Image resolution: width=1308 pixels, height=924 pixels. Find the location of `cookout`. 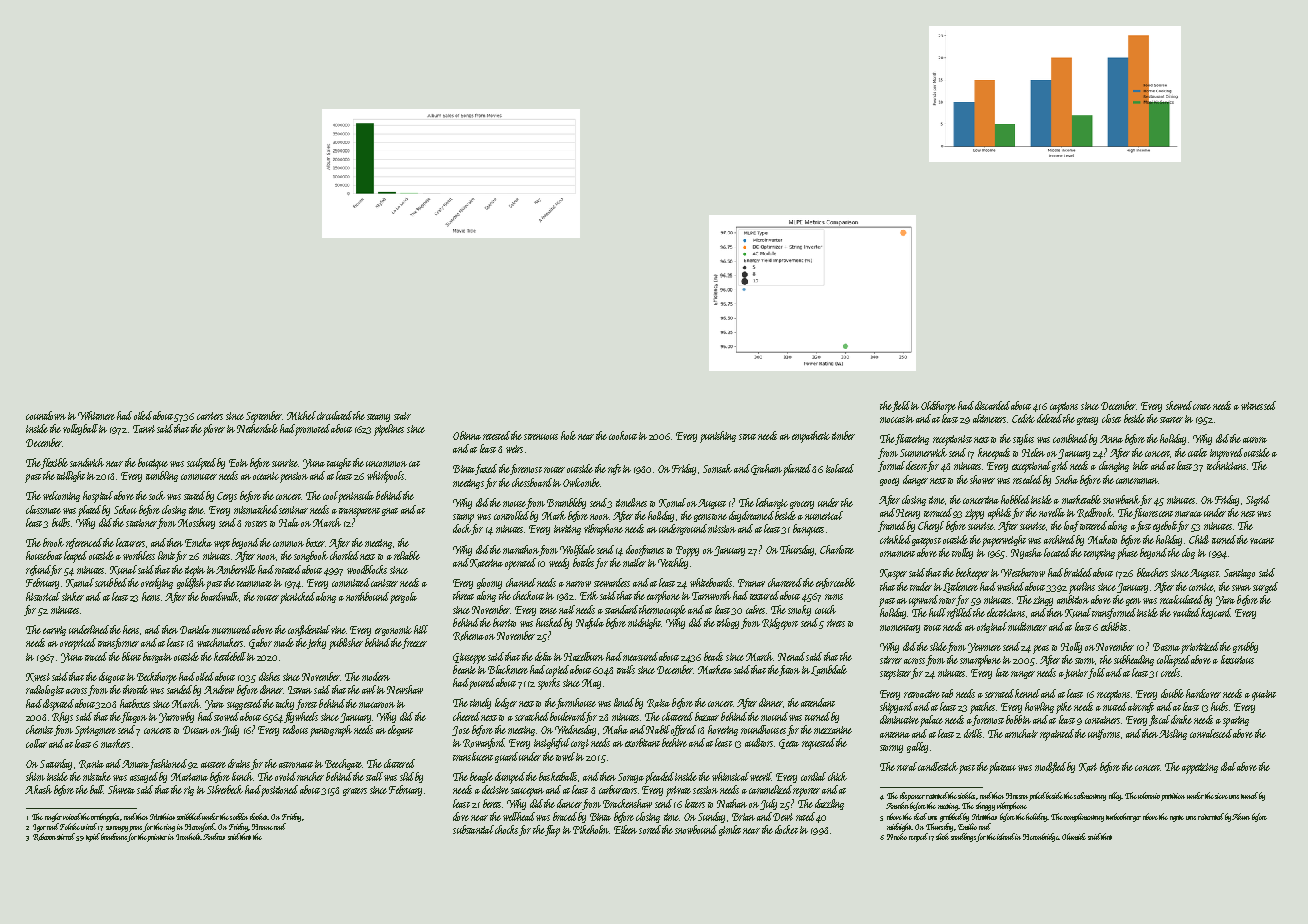

cookout is located at coordinates (623, 435).
